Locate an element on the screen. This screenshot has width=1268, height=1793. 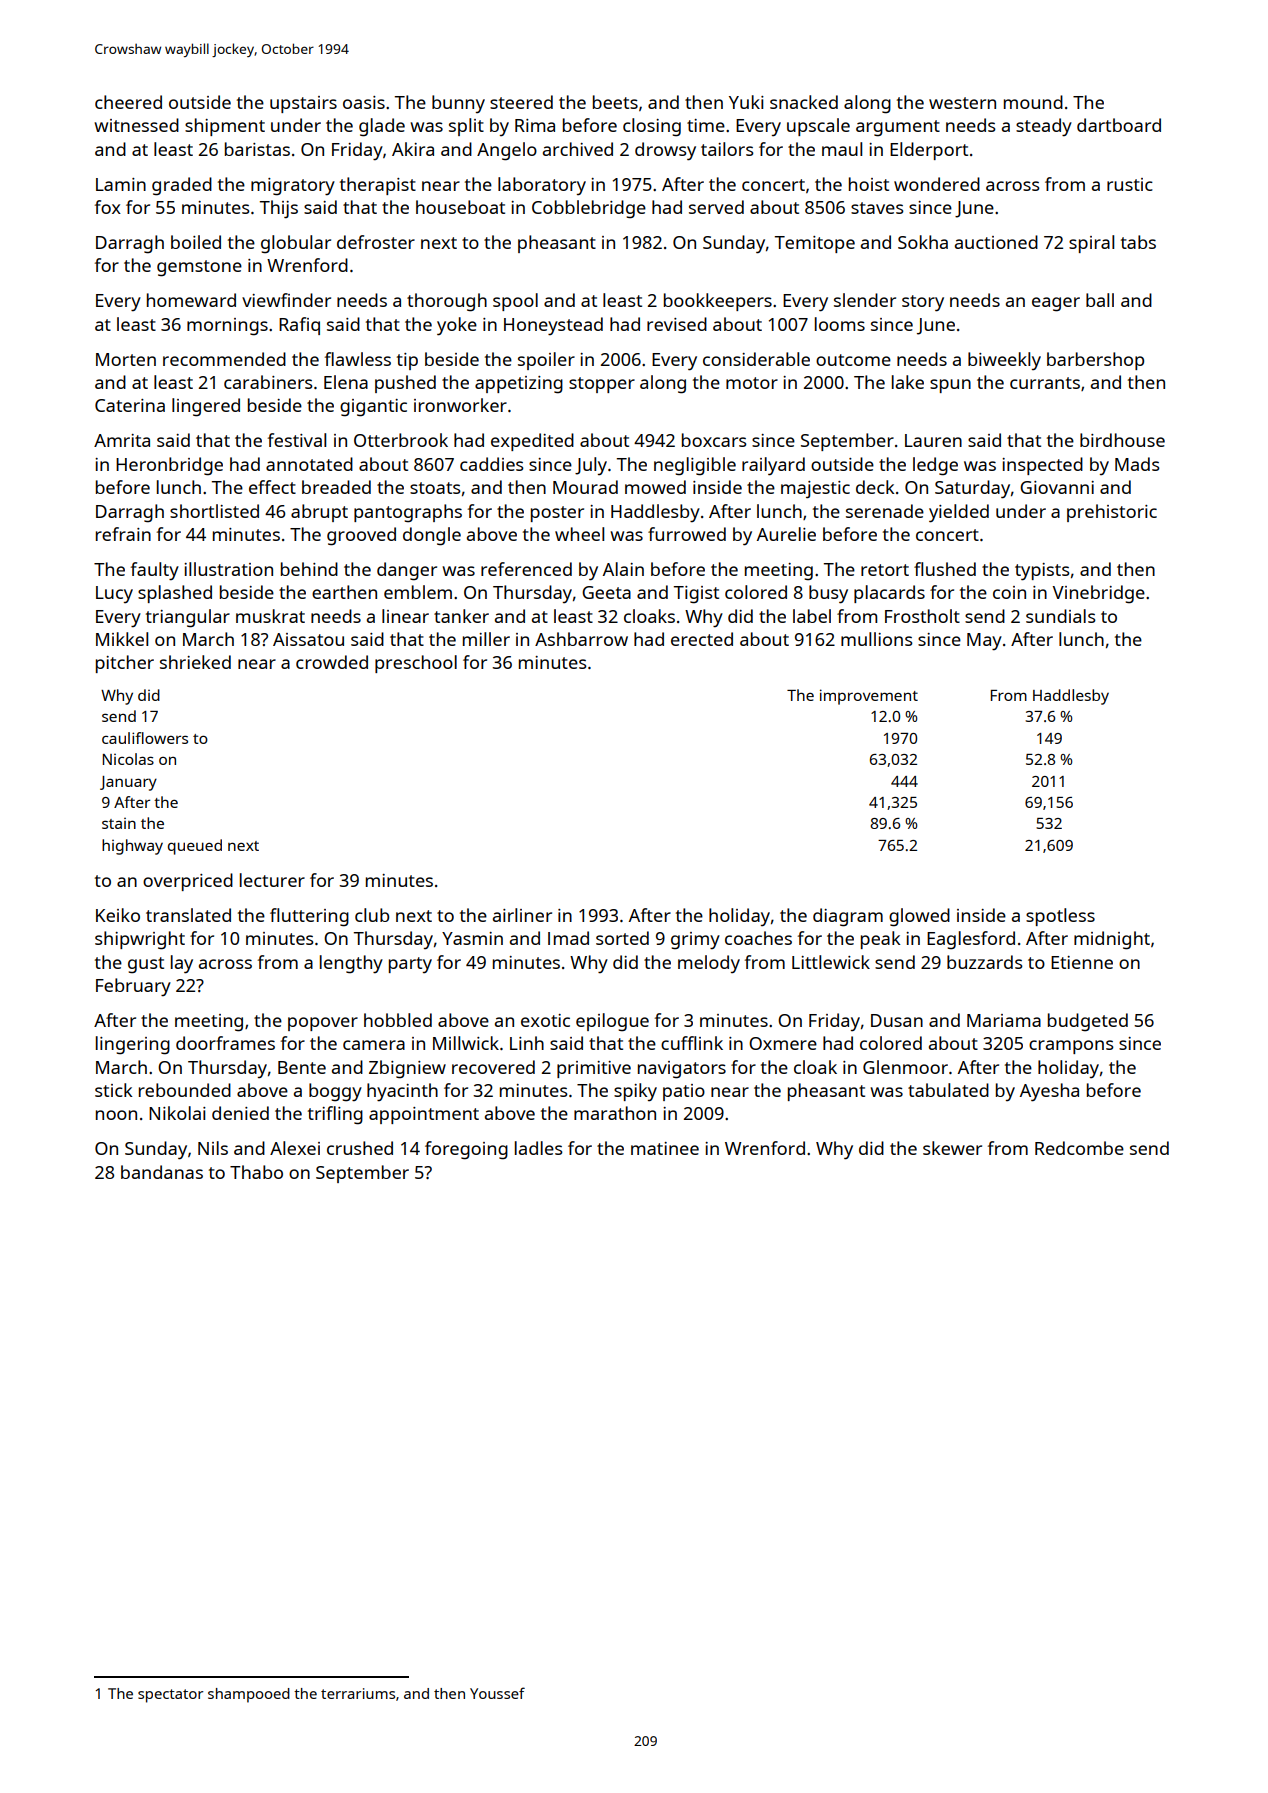
matinee is located at coordinates (665, 1148).
